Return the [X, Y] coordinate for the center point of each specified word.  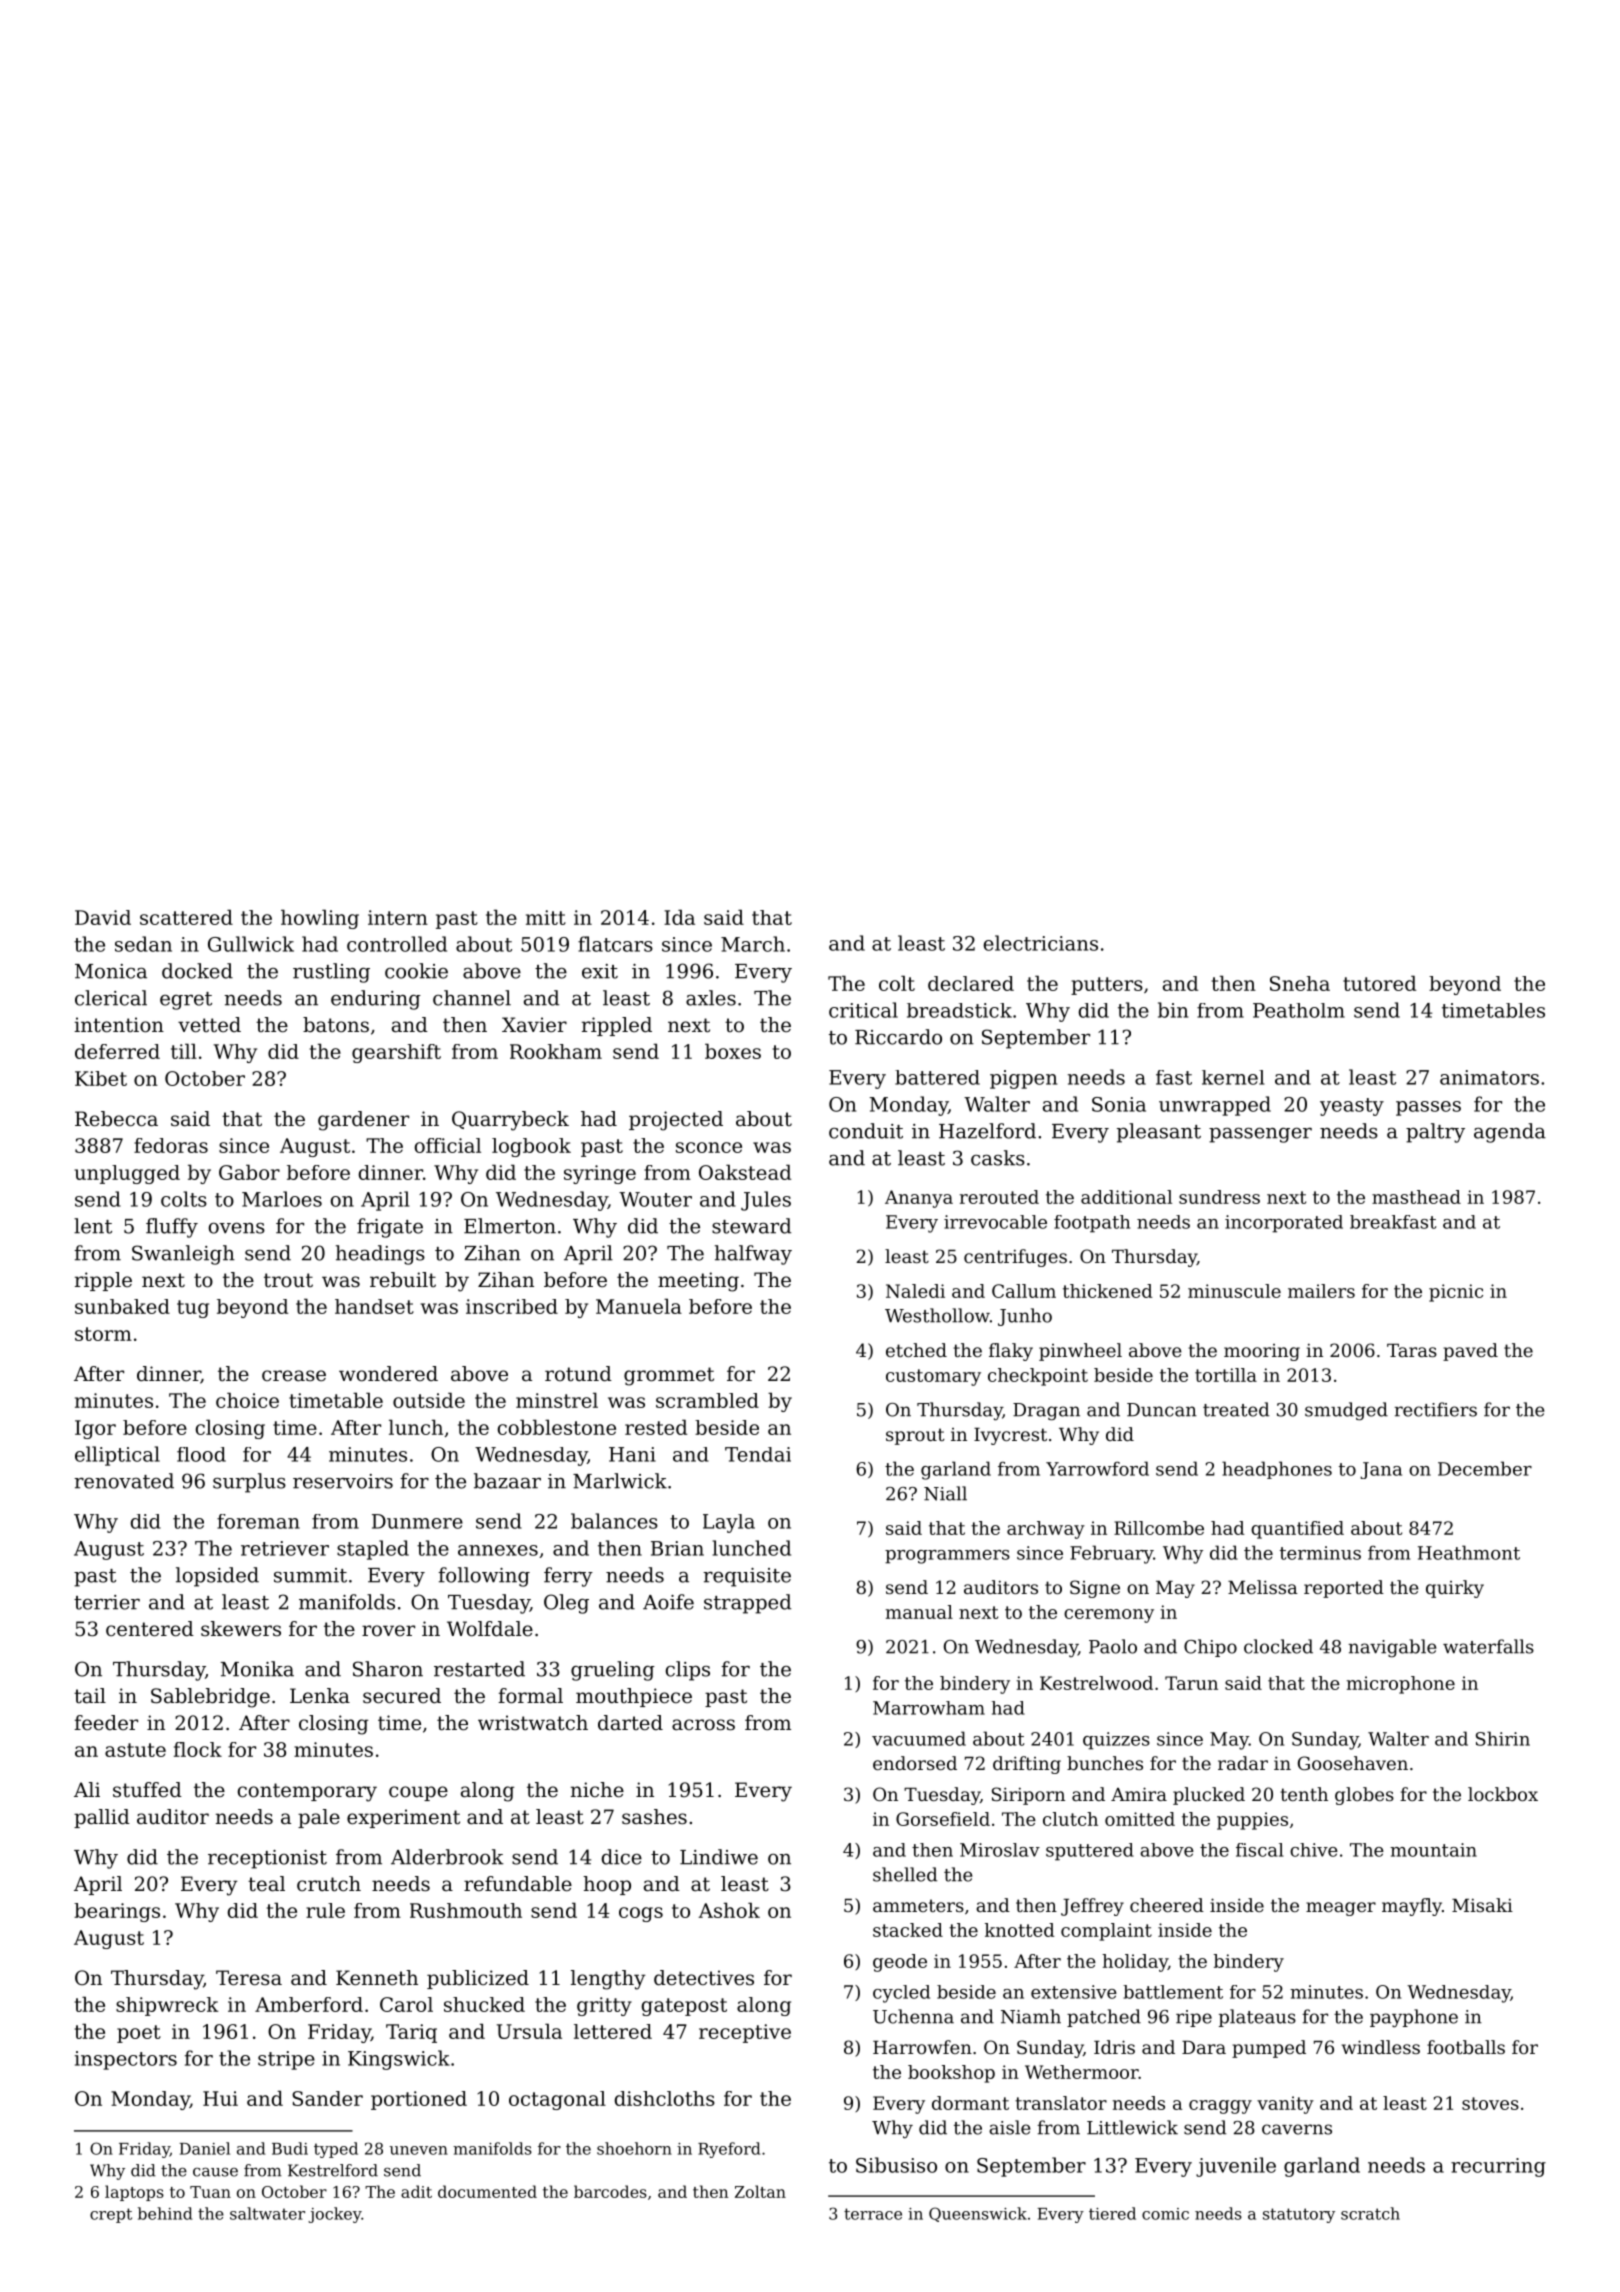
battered [937, 1077]
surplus [249, 1483]
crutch [329, 1884]
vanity [1285, 2105]
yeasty [1352, 1107]
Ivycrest [1010, 1436]
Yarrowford [1097, 1468]
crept [111, 2215]
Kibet [101, 1078]
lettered [613, 2031]
